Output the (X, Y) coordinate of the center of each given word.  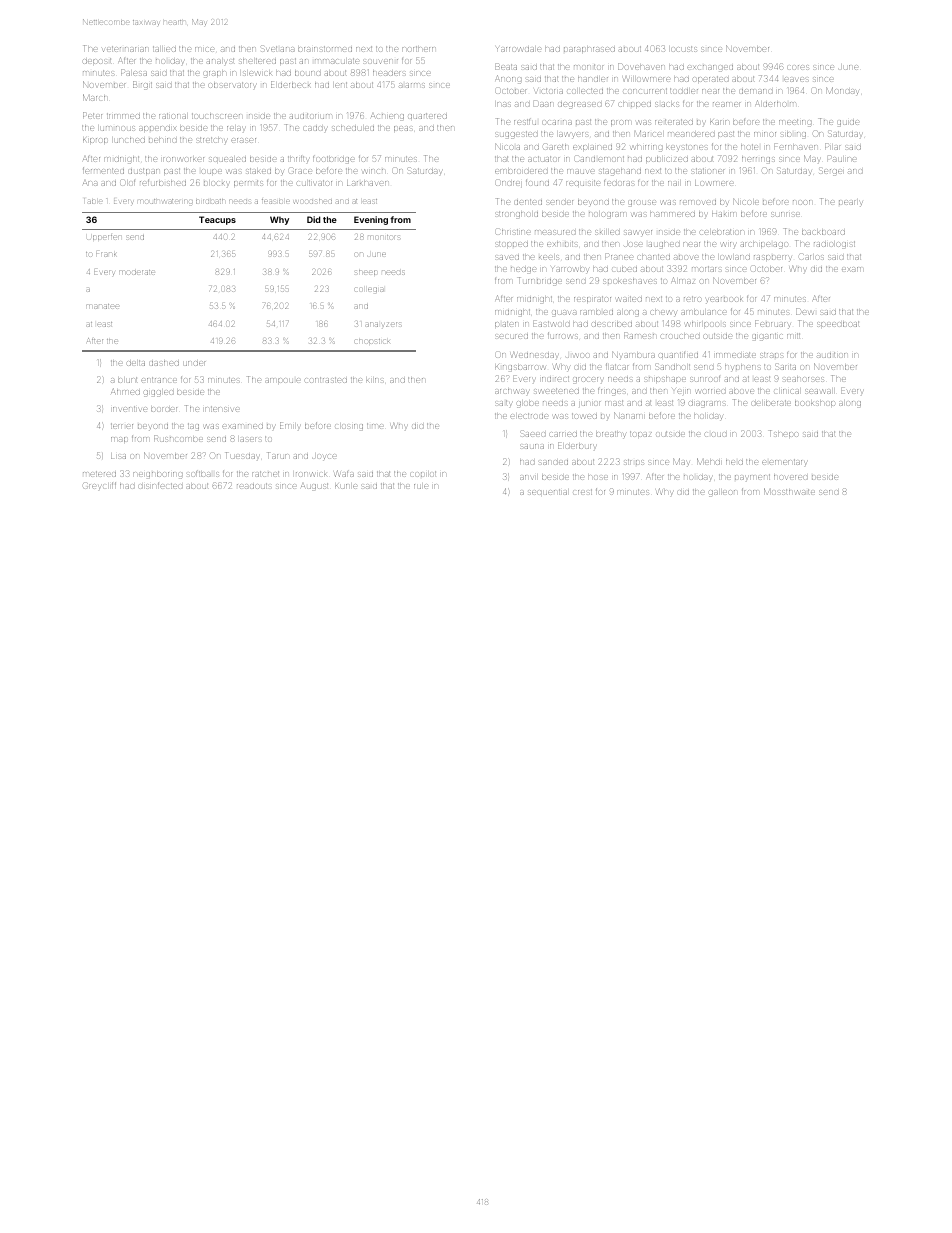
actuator (543, 159)
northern (419, 49)
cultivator (314, 183)
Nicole (746, 201)
